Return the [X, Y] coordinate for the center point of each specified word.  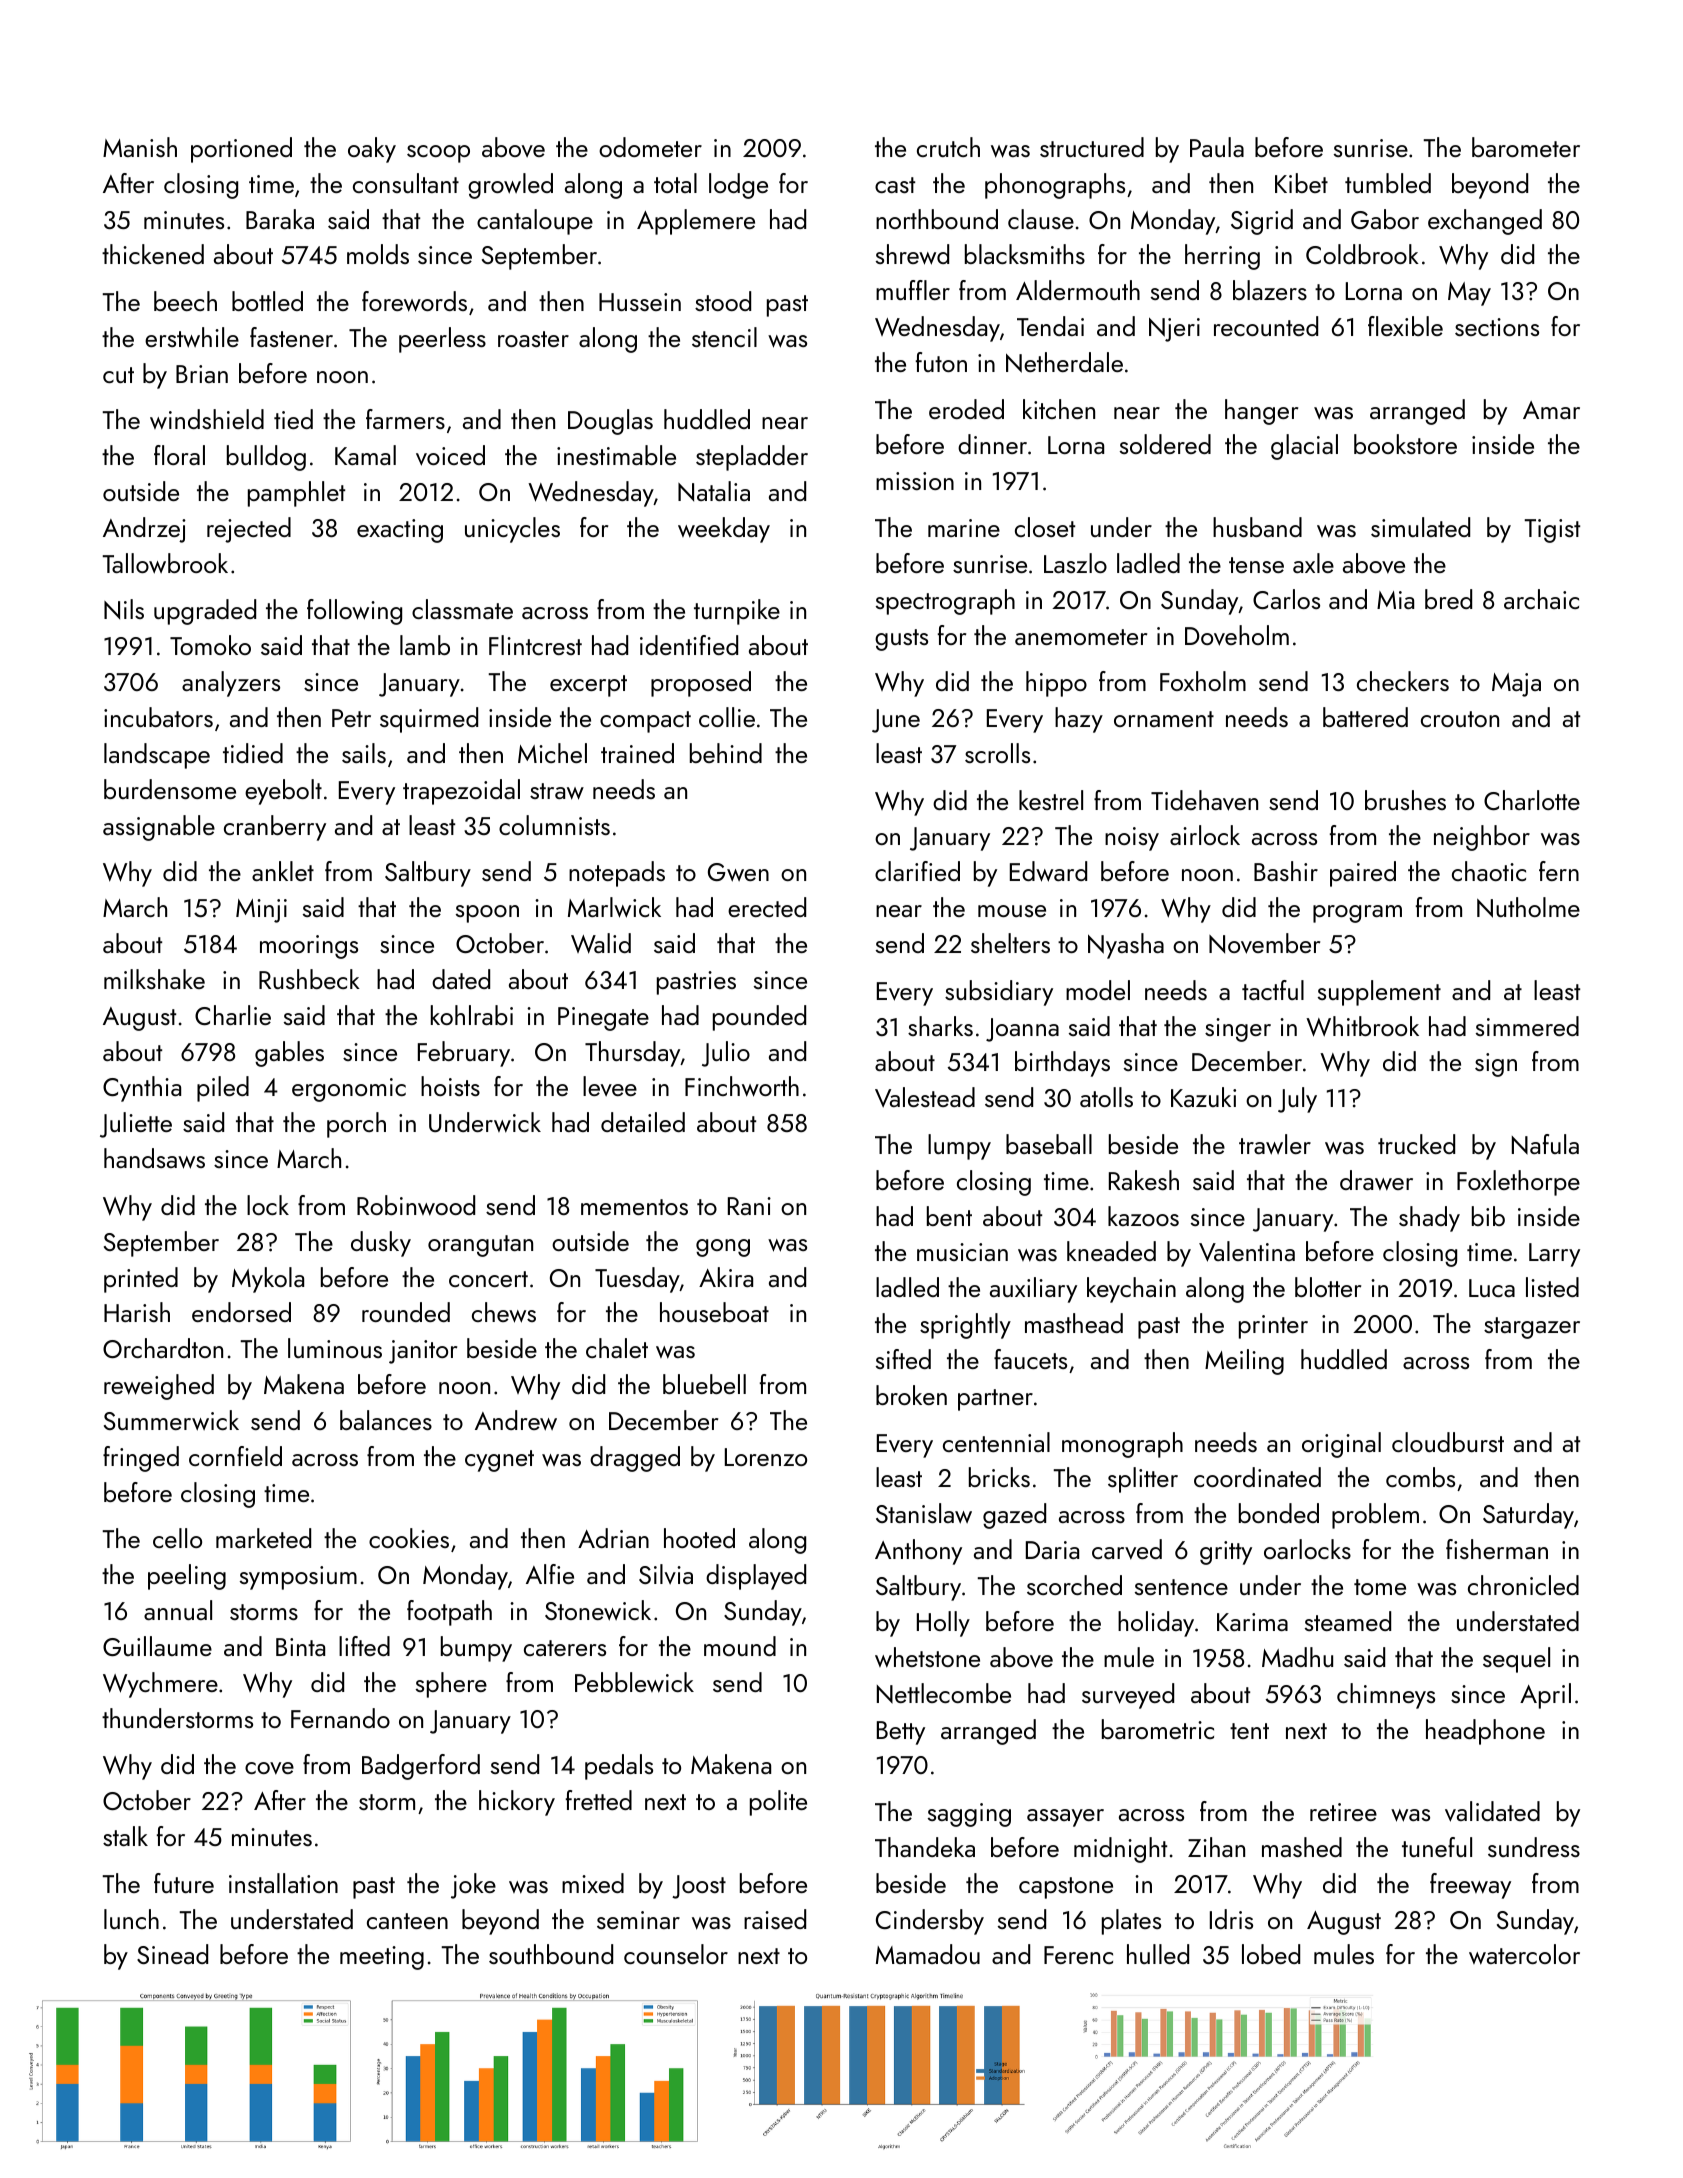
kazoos [1143, 1216]
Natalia [714, 491]
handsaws [154, 1158]
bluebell [704, 1384]
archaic [1541, 599]
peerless [442, 340]
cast [895, 185]
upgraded [205, 612]
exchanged [1485, 222]
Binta [300, 1647]
